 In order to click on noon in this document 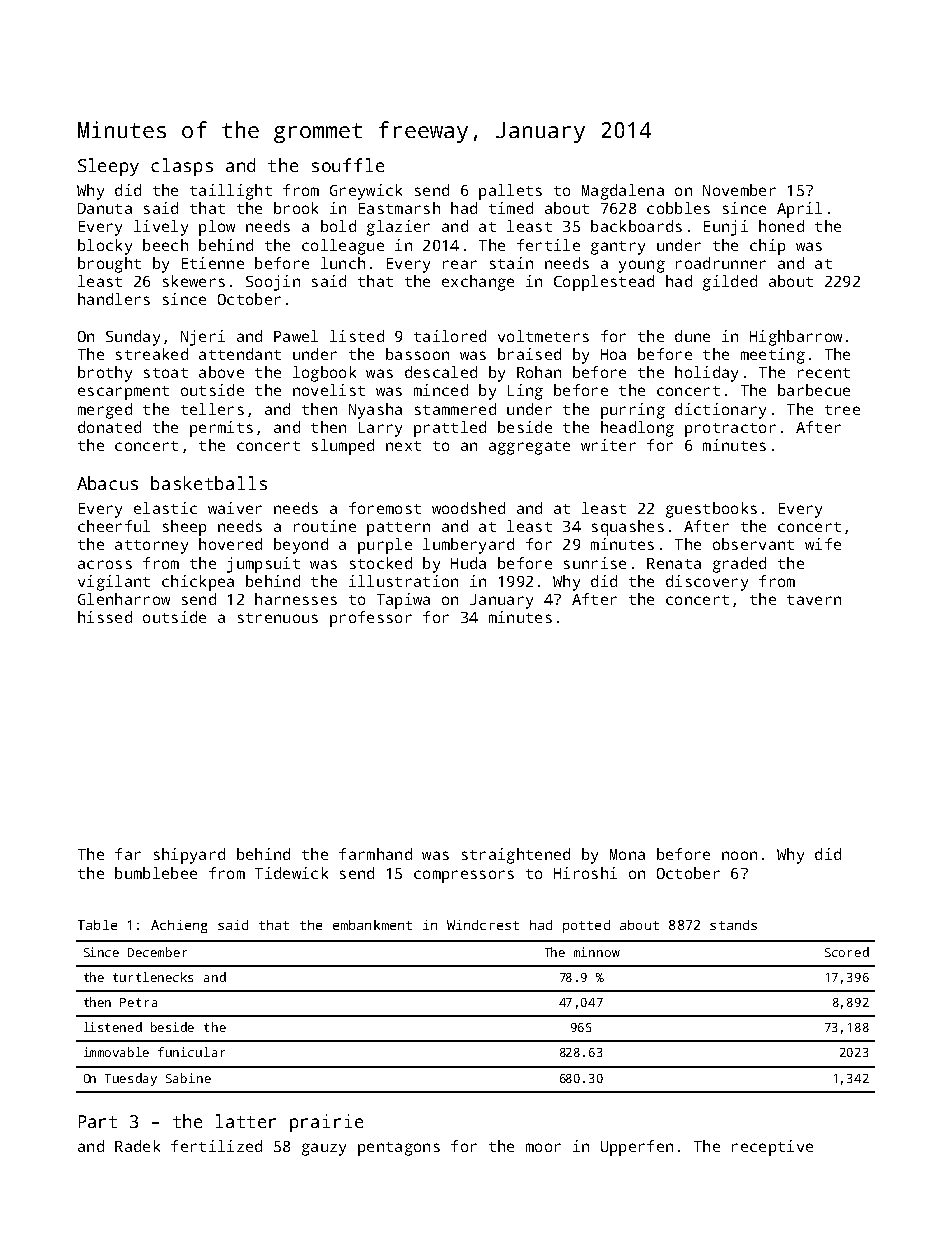, I will do `click(739, 855)`.
